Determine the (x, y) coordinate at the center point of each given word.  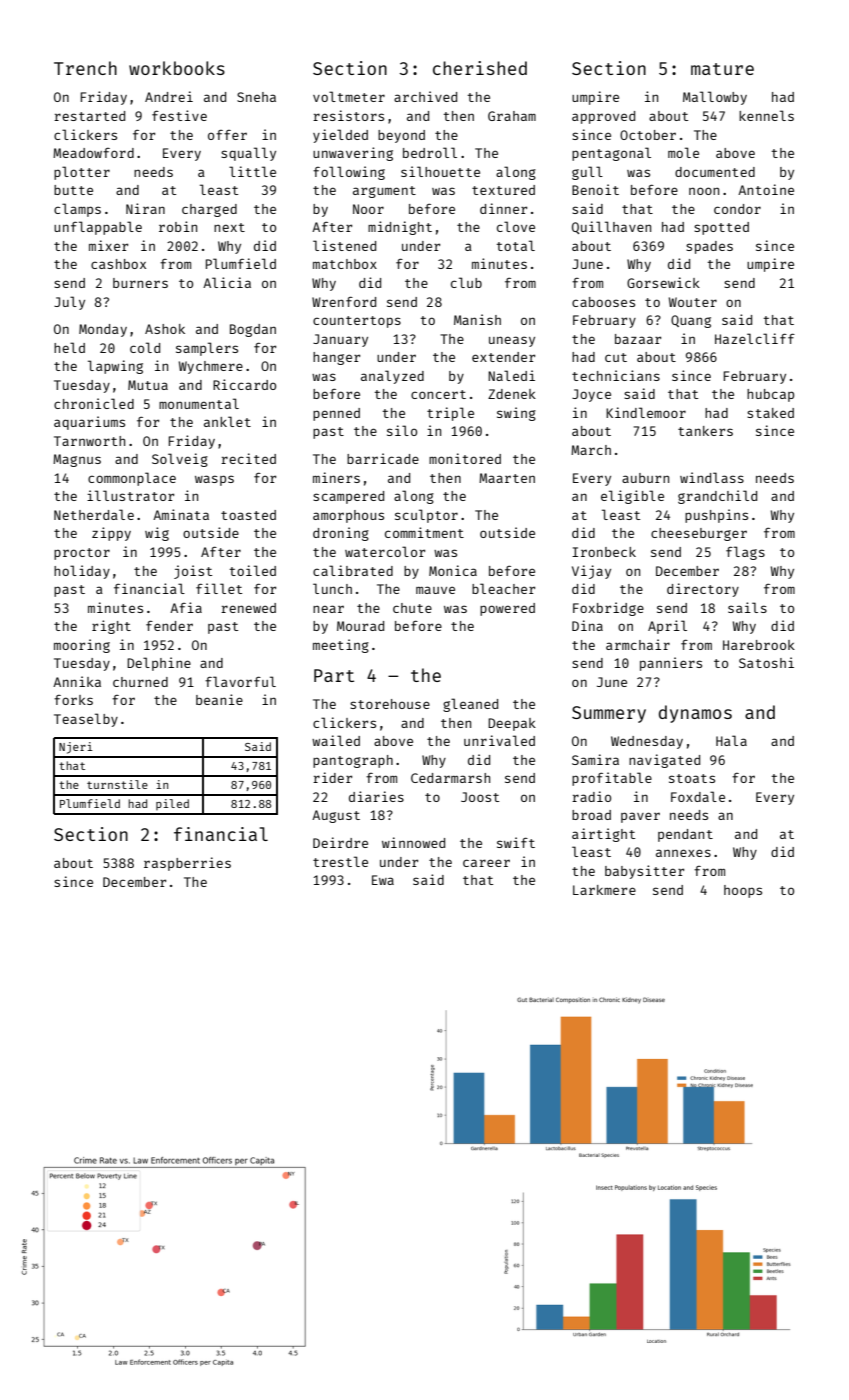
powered (507, 609)
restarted (89, 116)
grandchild (717, 497)
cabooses (603, 302)
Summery (609, 714)
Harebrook (759, 645)
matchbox (345, 264)
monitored (465, 458)
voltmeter (349, 96)
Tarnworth (89, 441)
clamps (77, 210)
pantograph (353, 761)
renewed (248, 608)
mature (722, 69)
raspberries (187, 864)
